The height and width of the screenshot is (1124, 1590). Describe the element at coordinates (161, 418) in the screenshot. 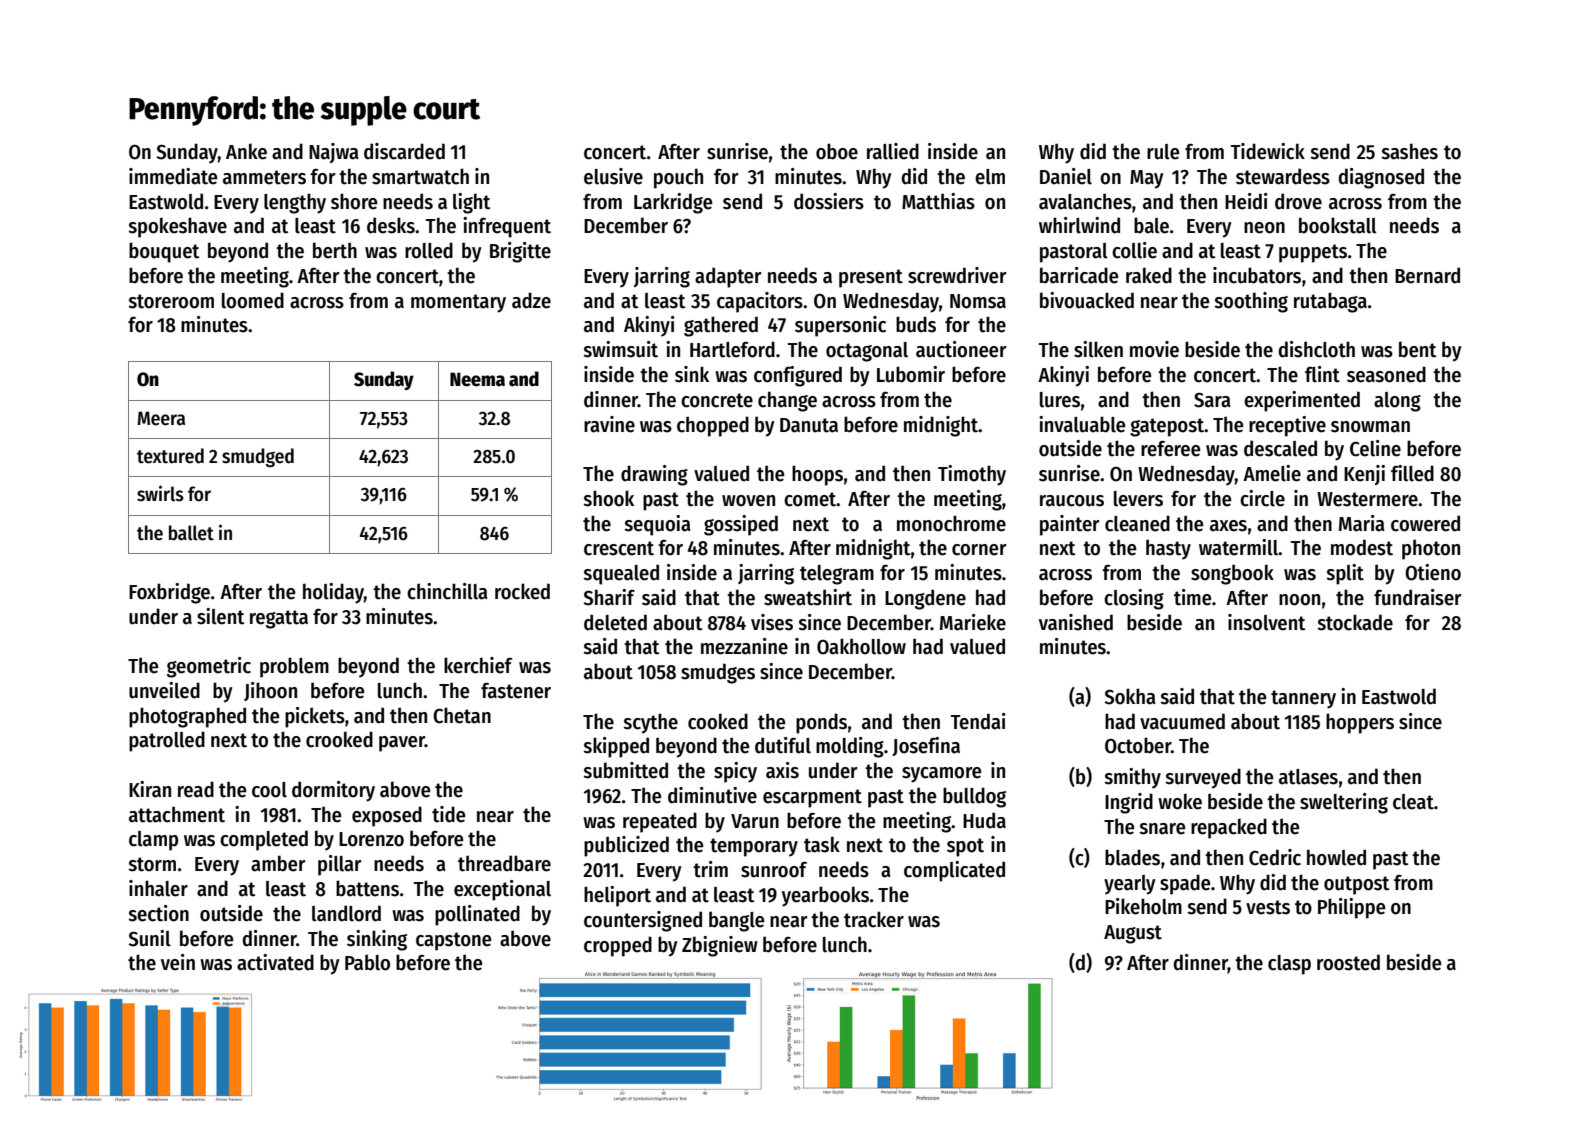

I see `Meera` at that location.
